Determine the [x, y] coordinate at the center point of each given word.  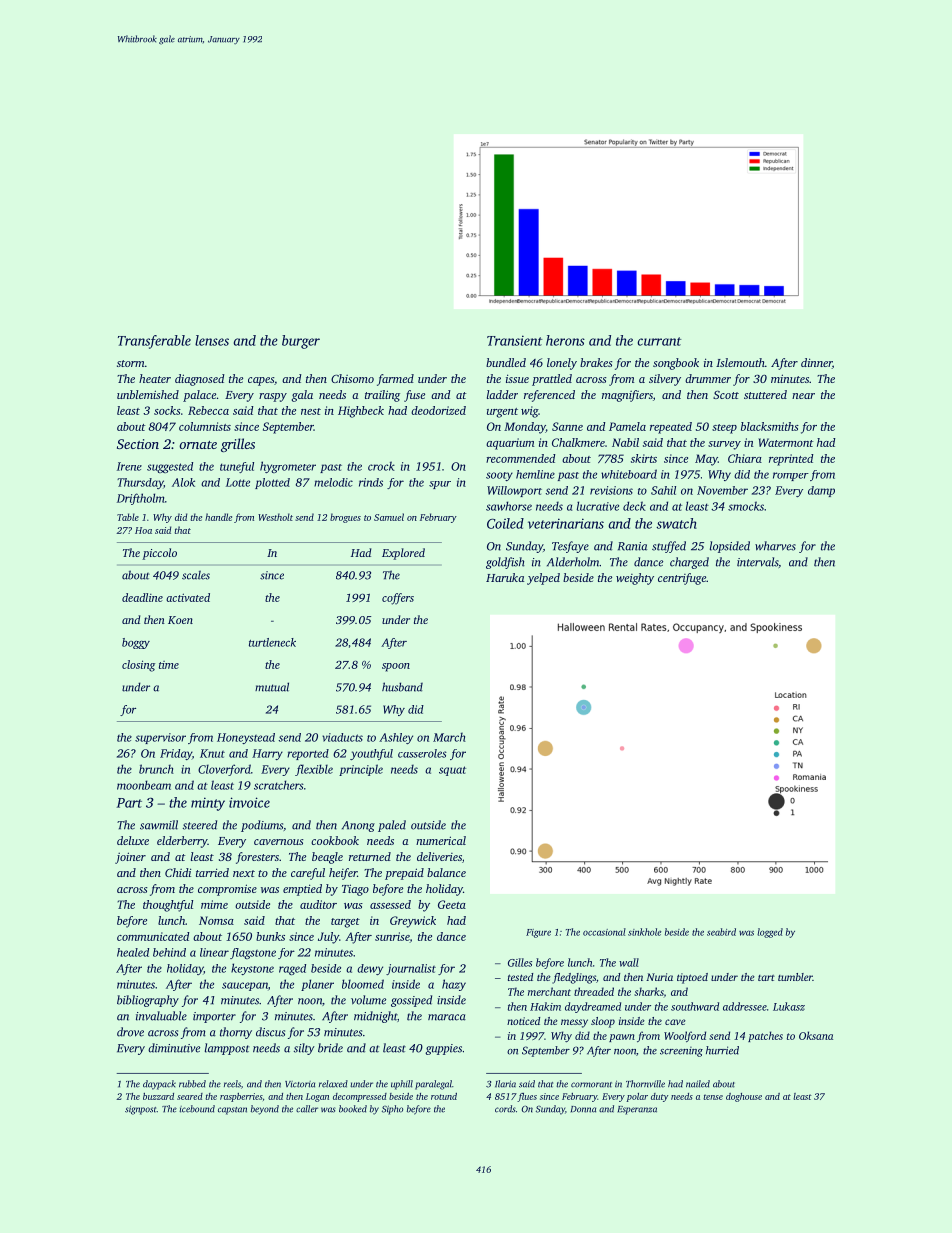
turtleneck [272, 642]
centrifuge [682, 579]
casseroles [422, 753]
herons [565, 340]
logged [770, 933]
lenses [212, 340]
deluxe [133, 840]
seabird [721, 932]
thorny [236, 1033]
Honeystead [246, 738]
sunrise [392, 936]
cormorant [591, 1085]
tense [713, 1097]
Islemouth [740, 362]
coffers [398, 599]
